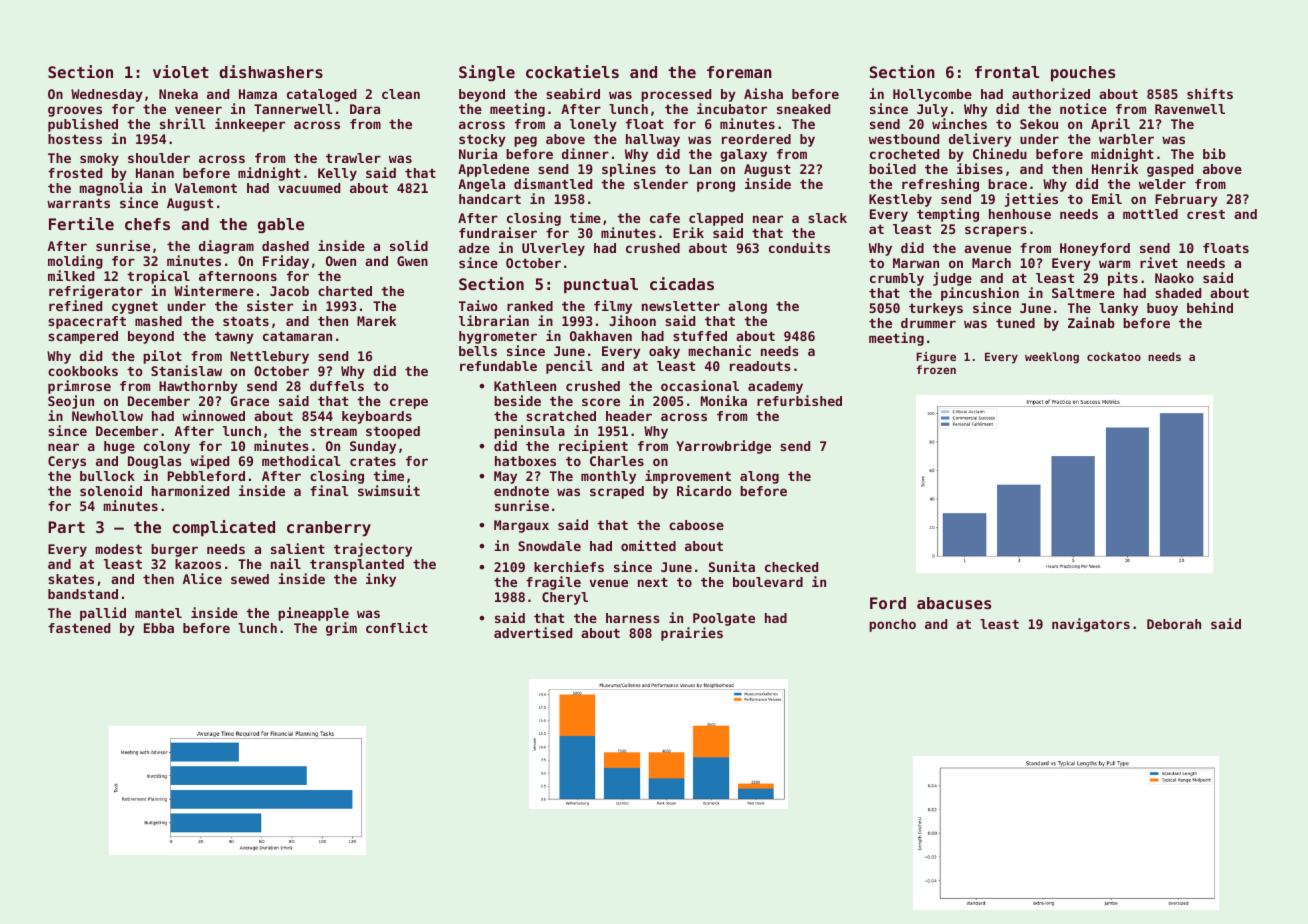 Image resolution: width=1308 pixels, height=924 pixels. I want to click on stoats, so click(246, 321).
